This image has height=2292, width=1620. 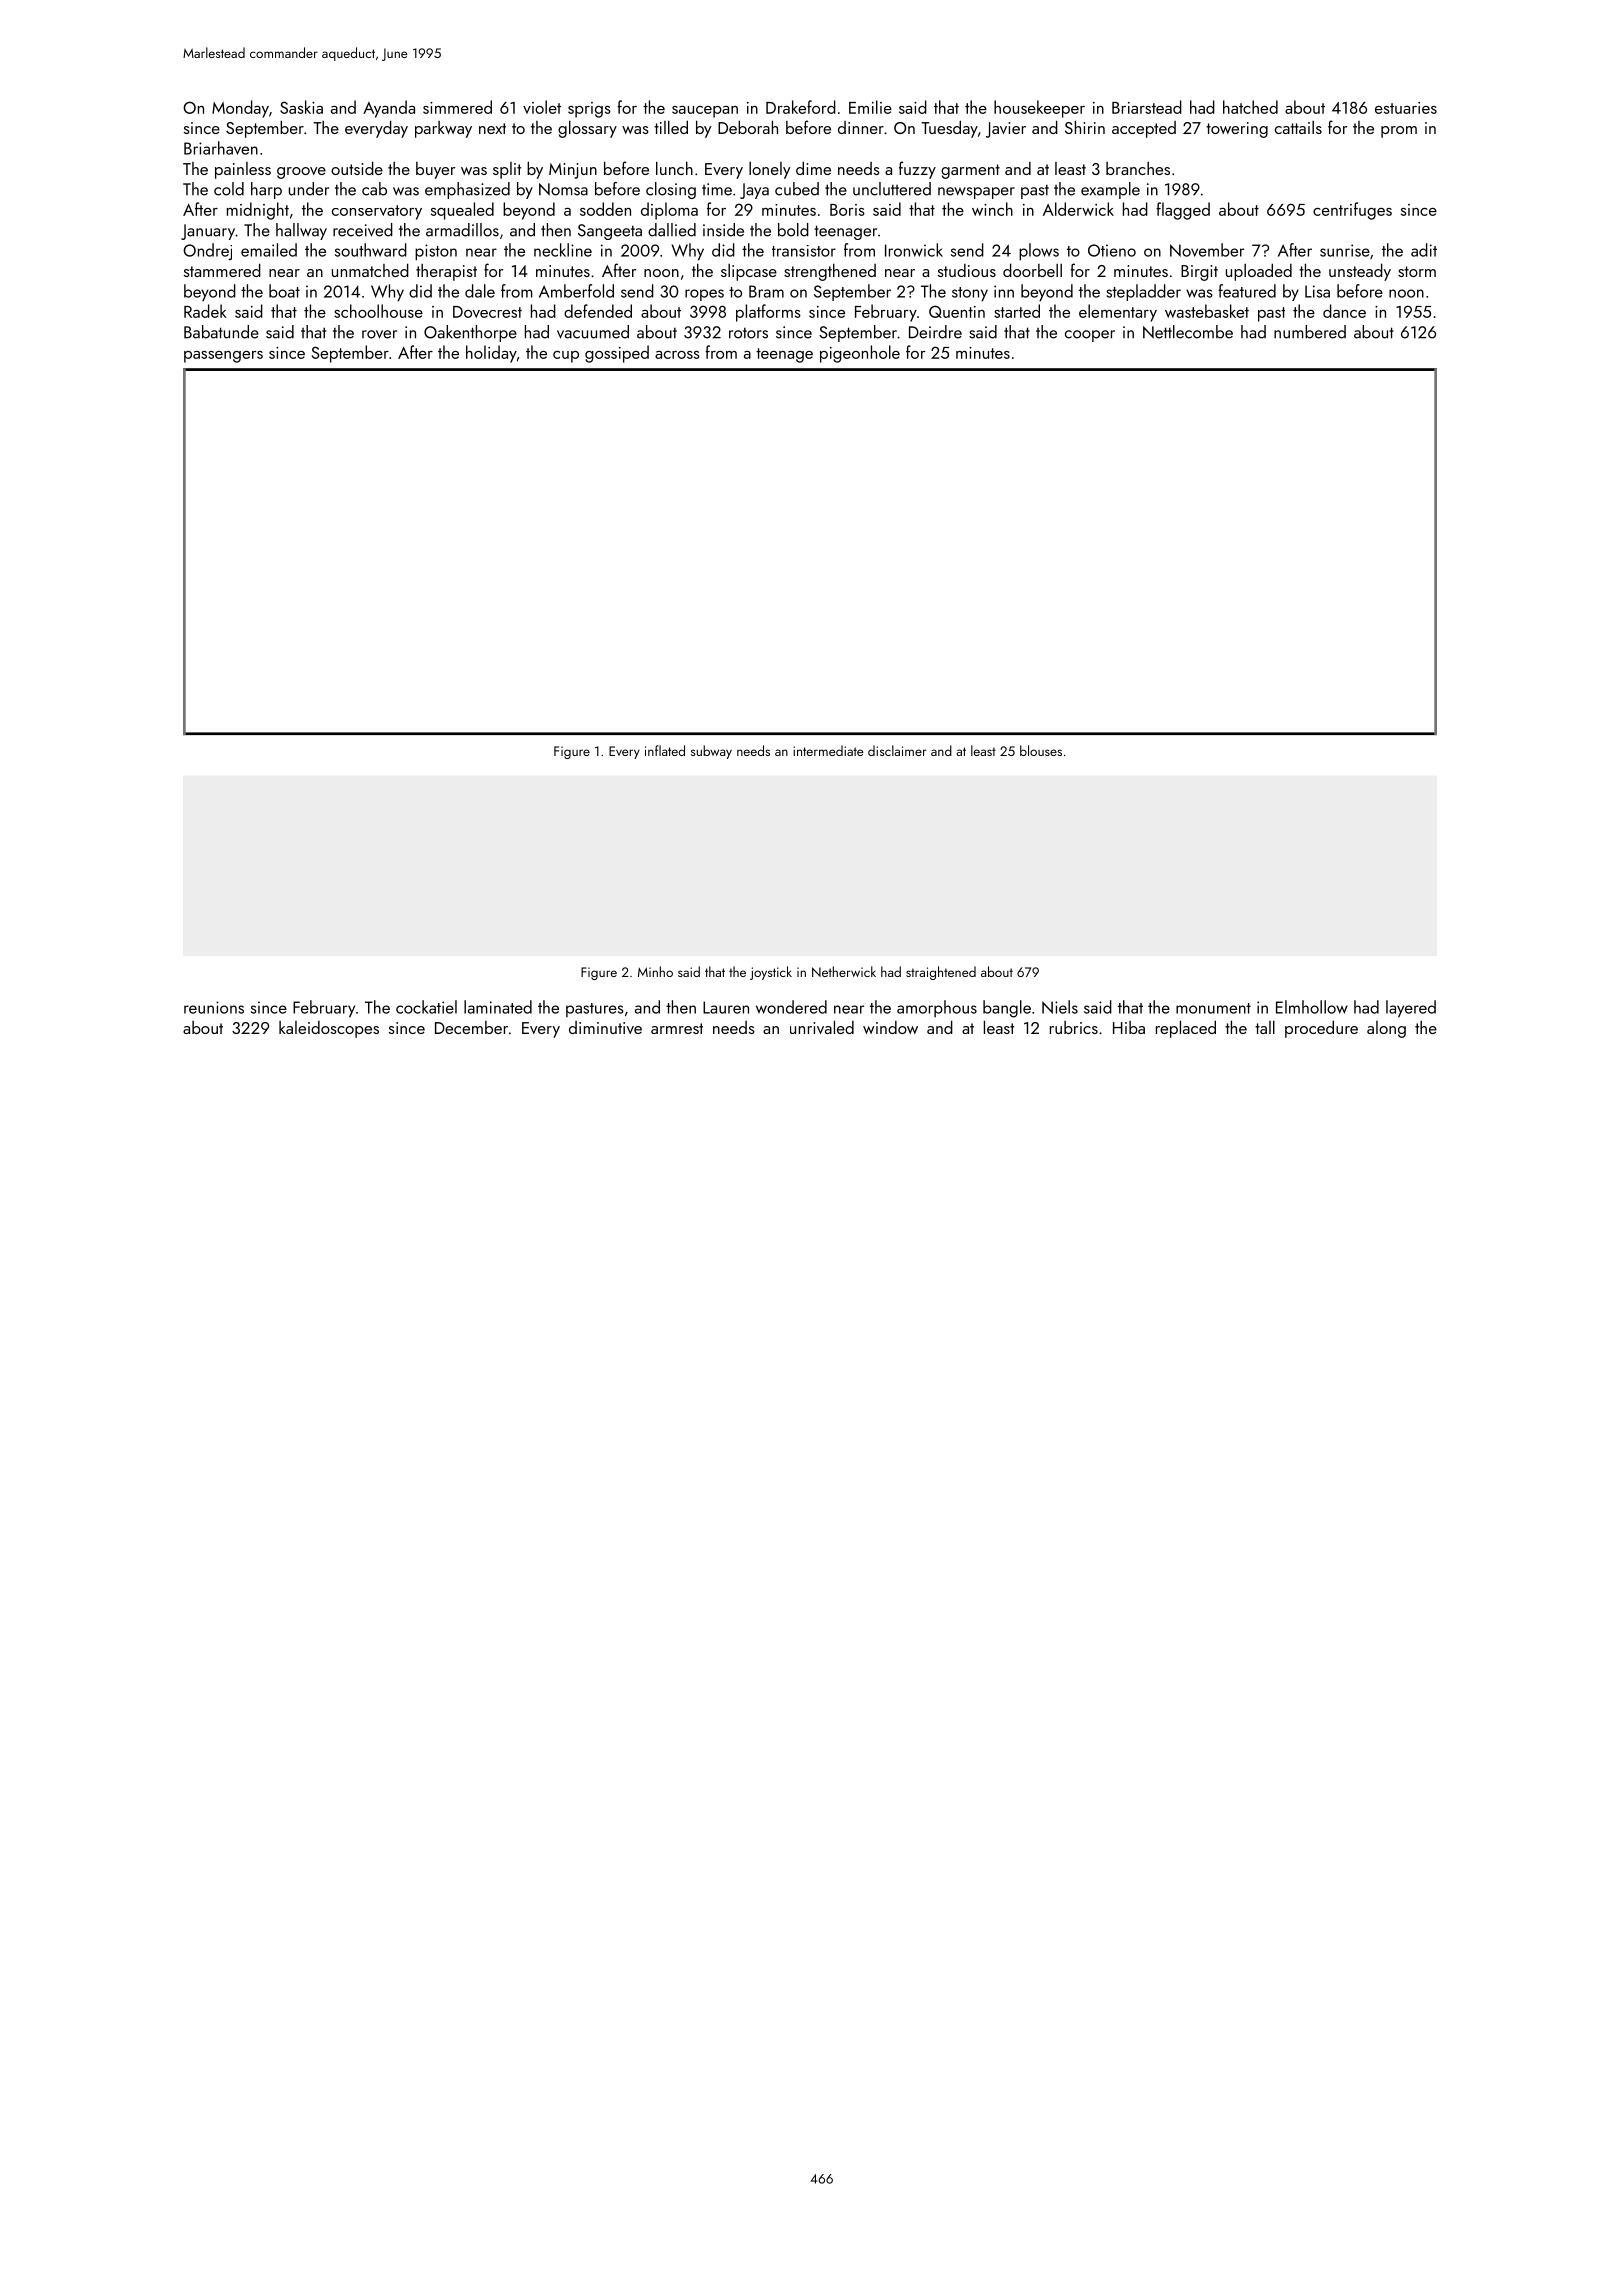 What do you see at coordinates (828, 750) in the image?
I see `intermediate` at bounding box center [828, 750].
